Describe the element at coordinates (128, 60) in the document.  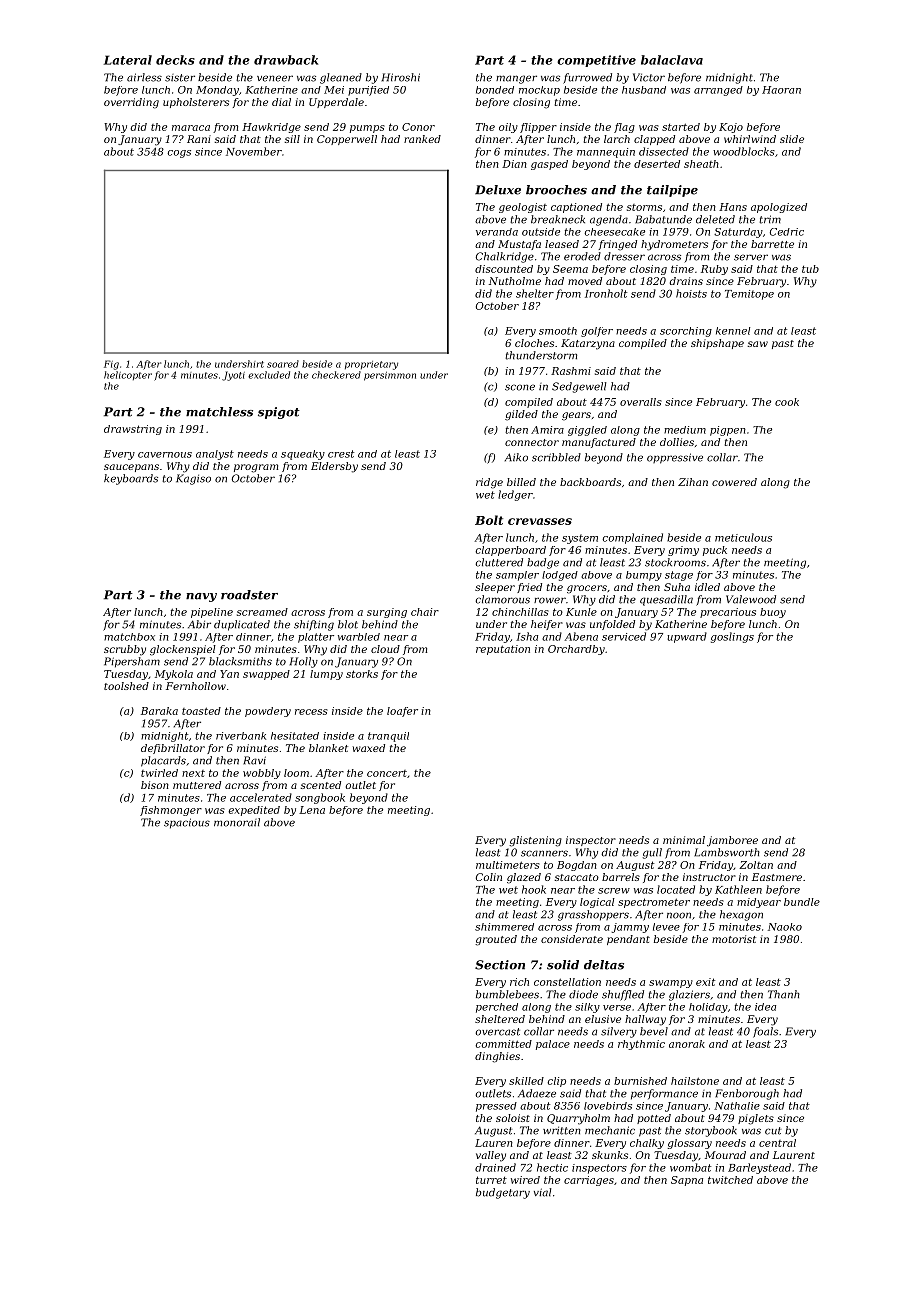
I see `Lateral` at that location.
